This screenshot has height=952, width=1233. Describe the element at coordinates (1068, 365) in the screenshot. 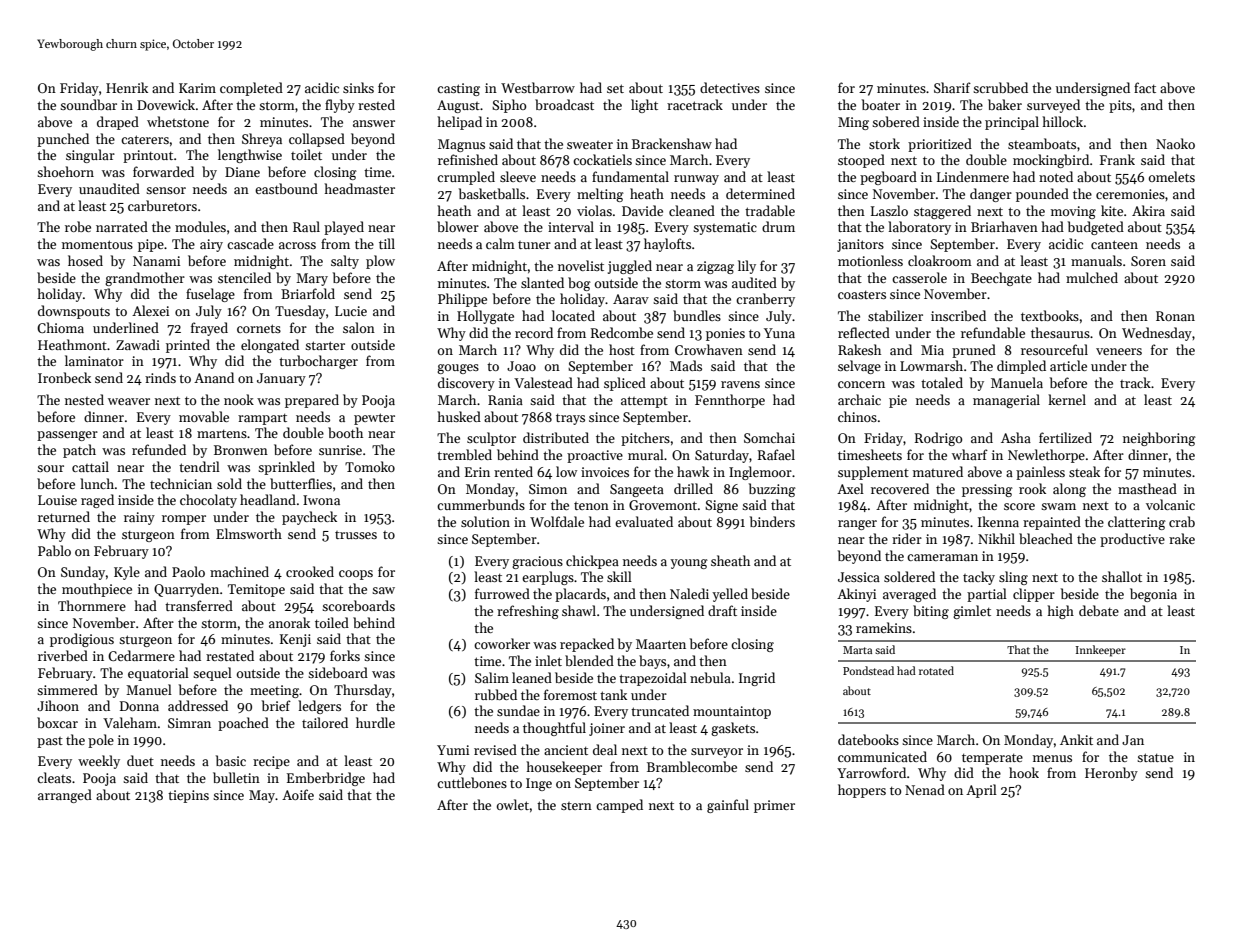

I see `article` at that location.
